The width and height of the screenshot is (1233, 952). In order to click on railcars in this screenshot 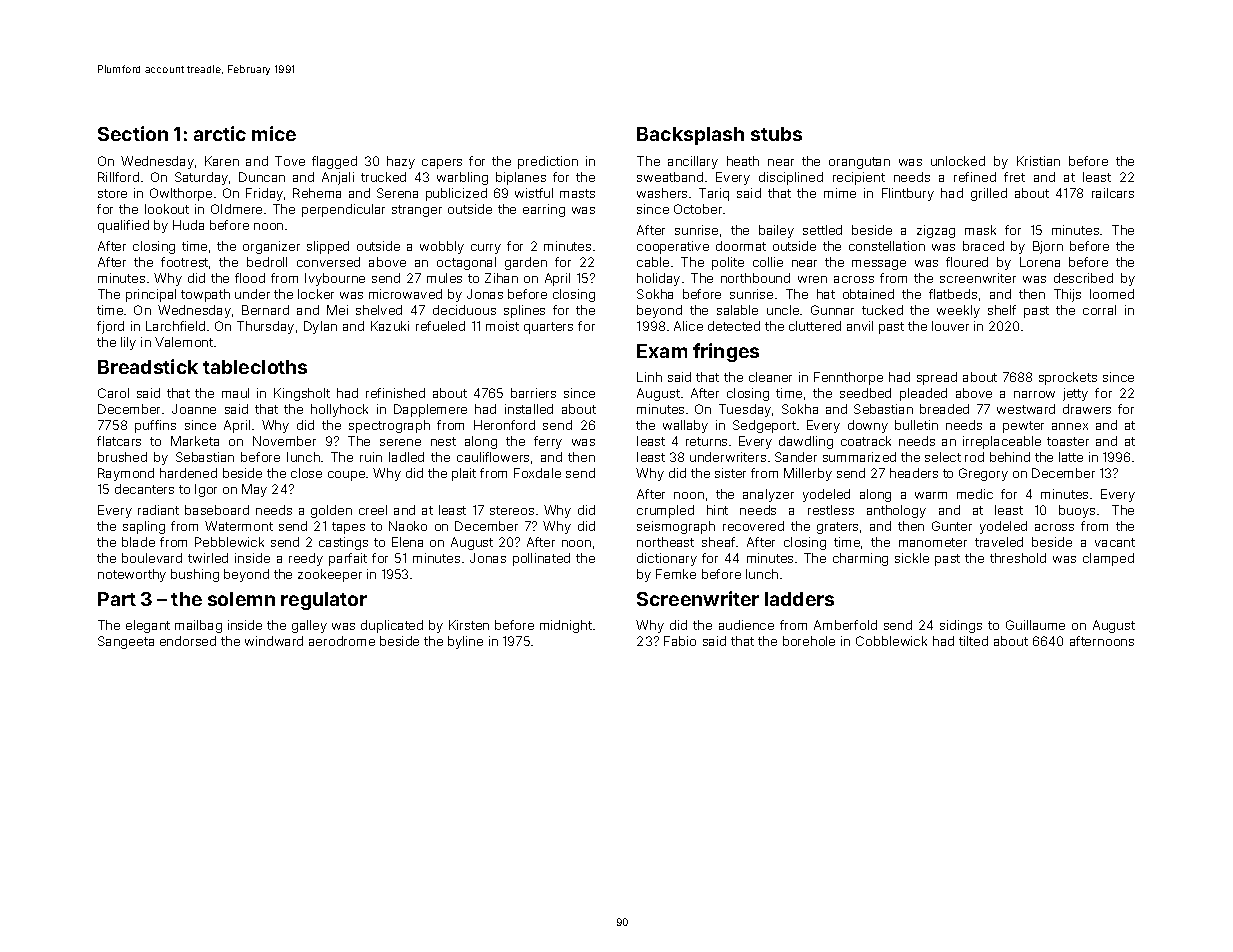, I will do `click(1113, 193)`.
